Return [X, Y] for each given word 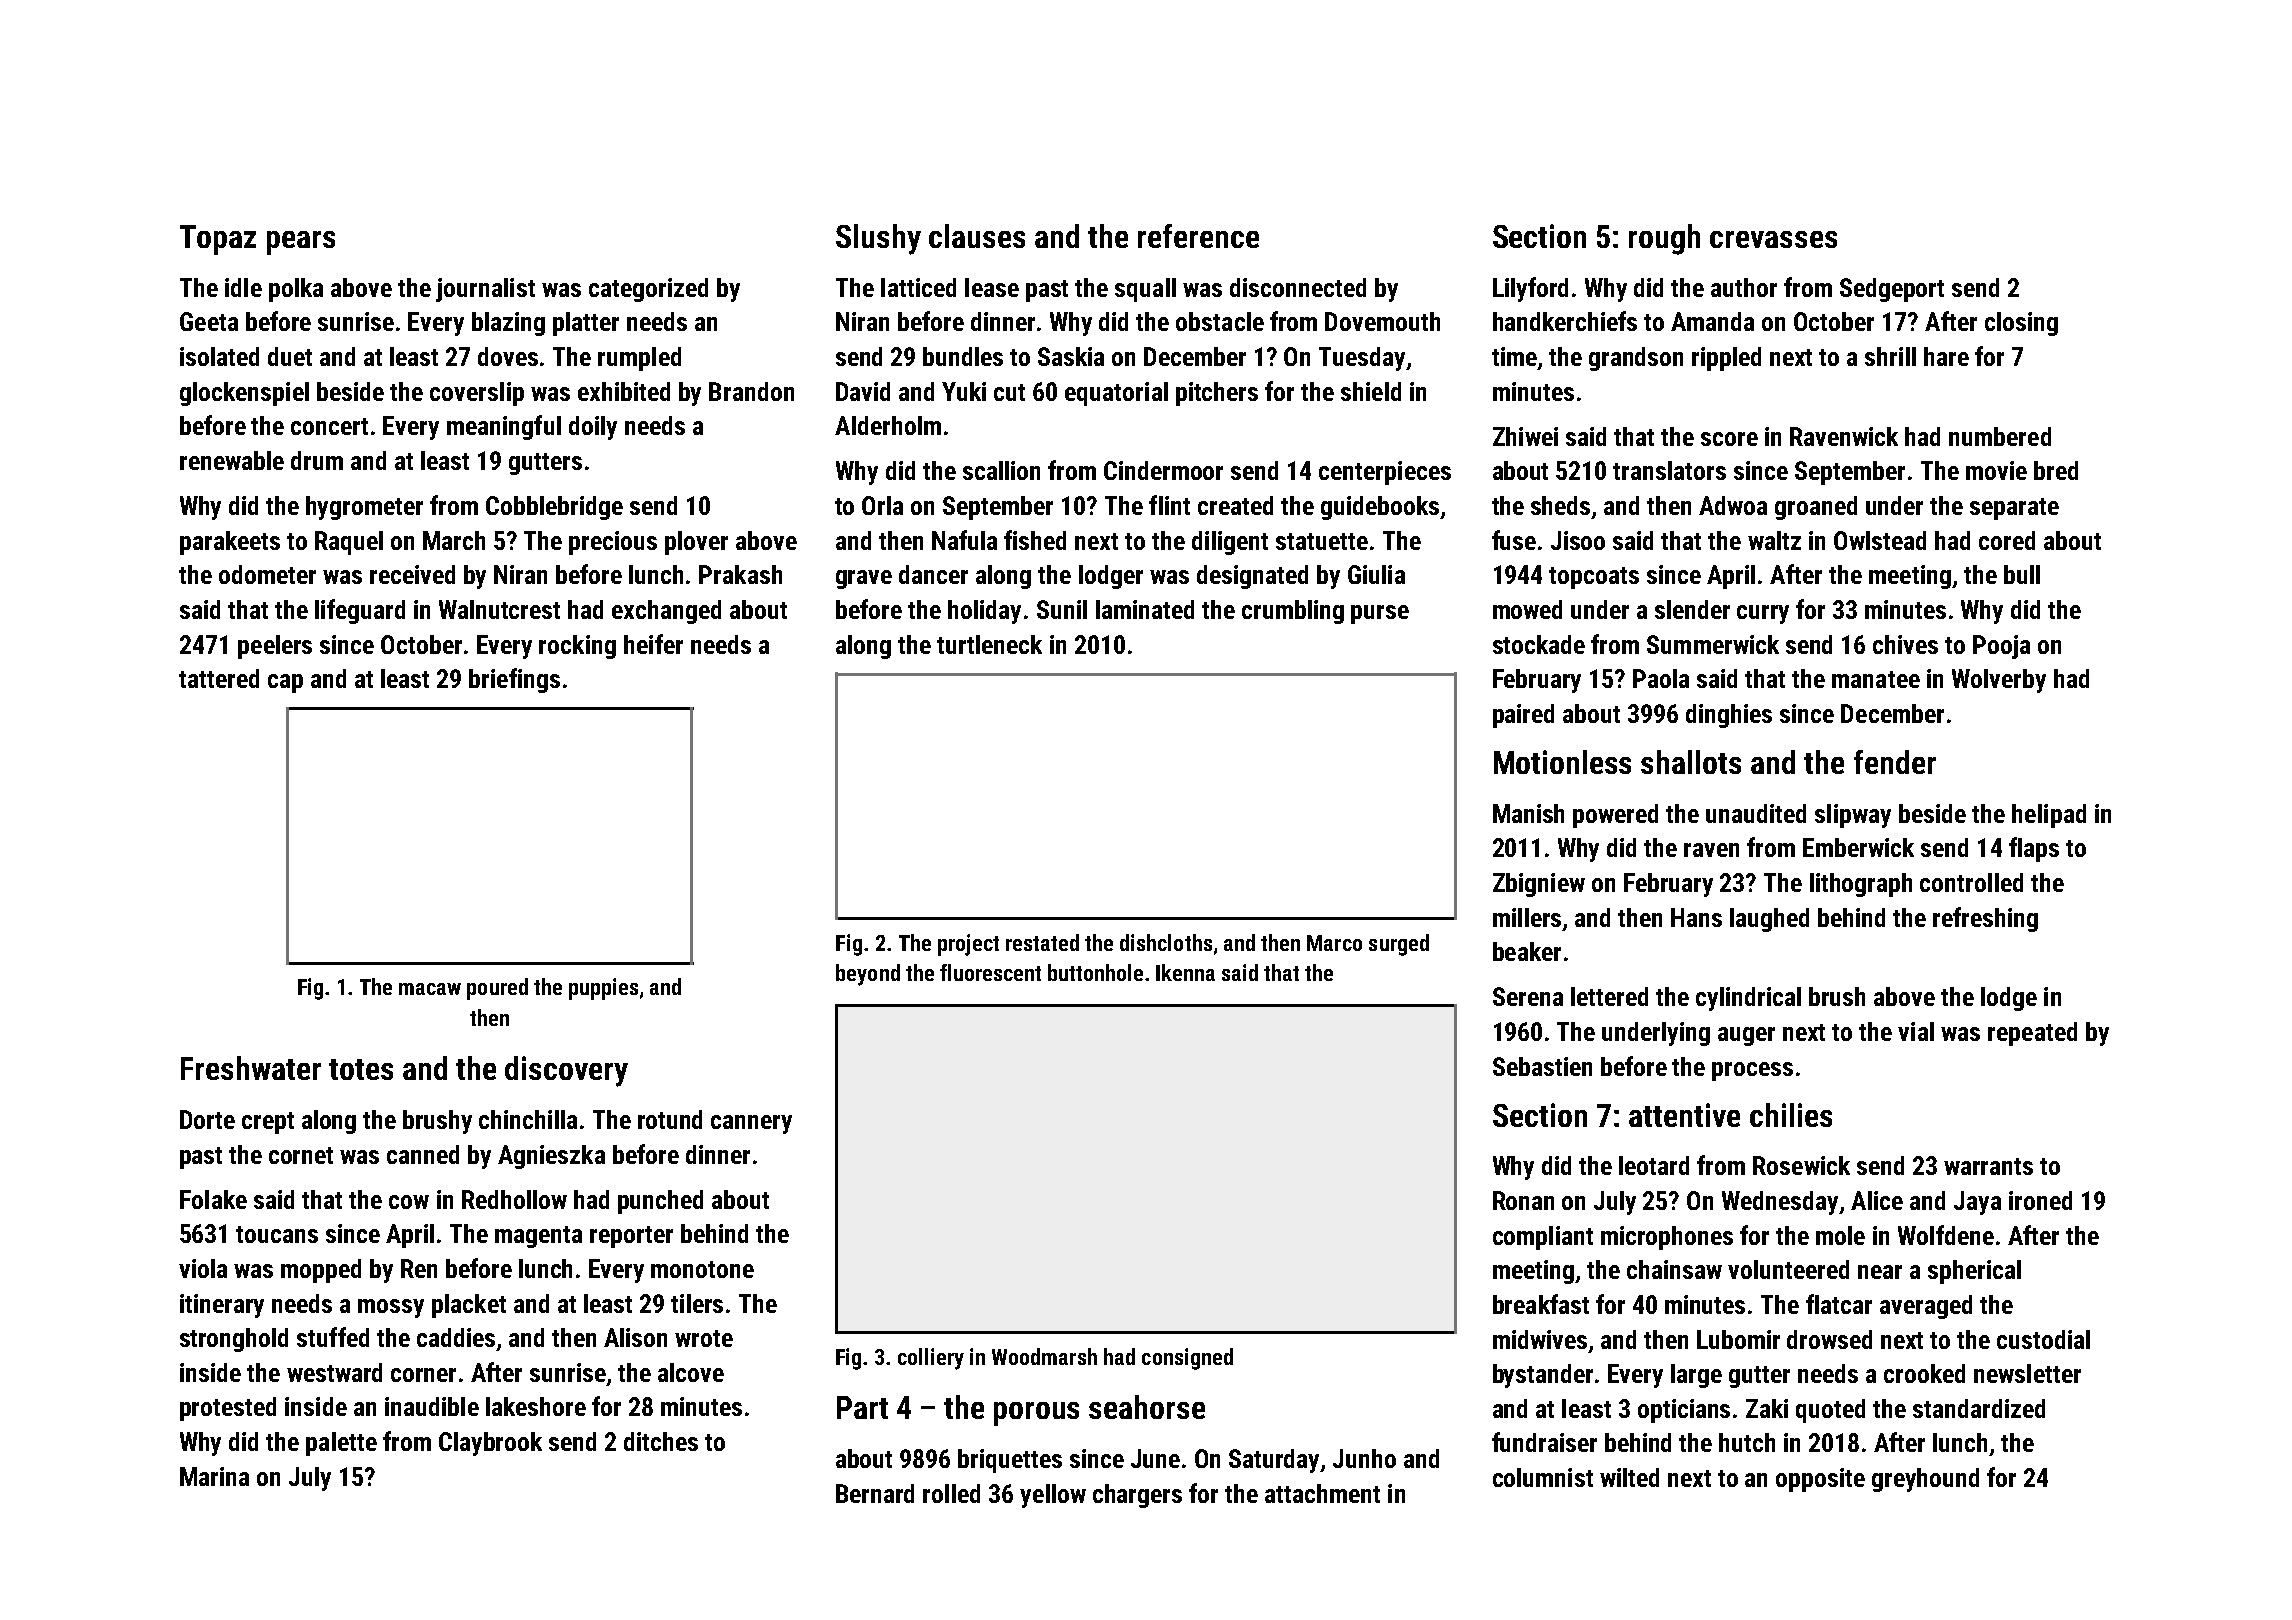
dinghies [1729, 716]
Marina [214, 1476]
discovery [566, 1071]
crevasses [1773, 239]
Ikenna [1185, 972]
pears [301, 243]
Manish [1528, 813]
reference [1198, 236]
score [1729, 439]
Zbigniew [1539, 885]
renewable [232, 460]
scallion [1001, 470]
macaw [430, 989]
